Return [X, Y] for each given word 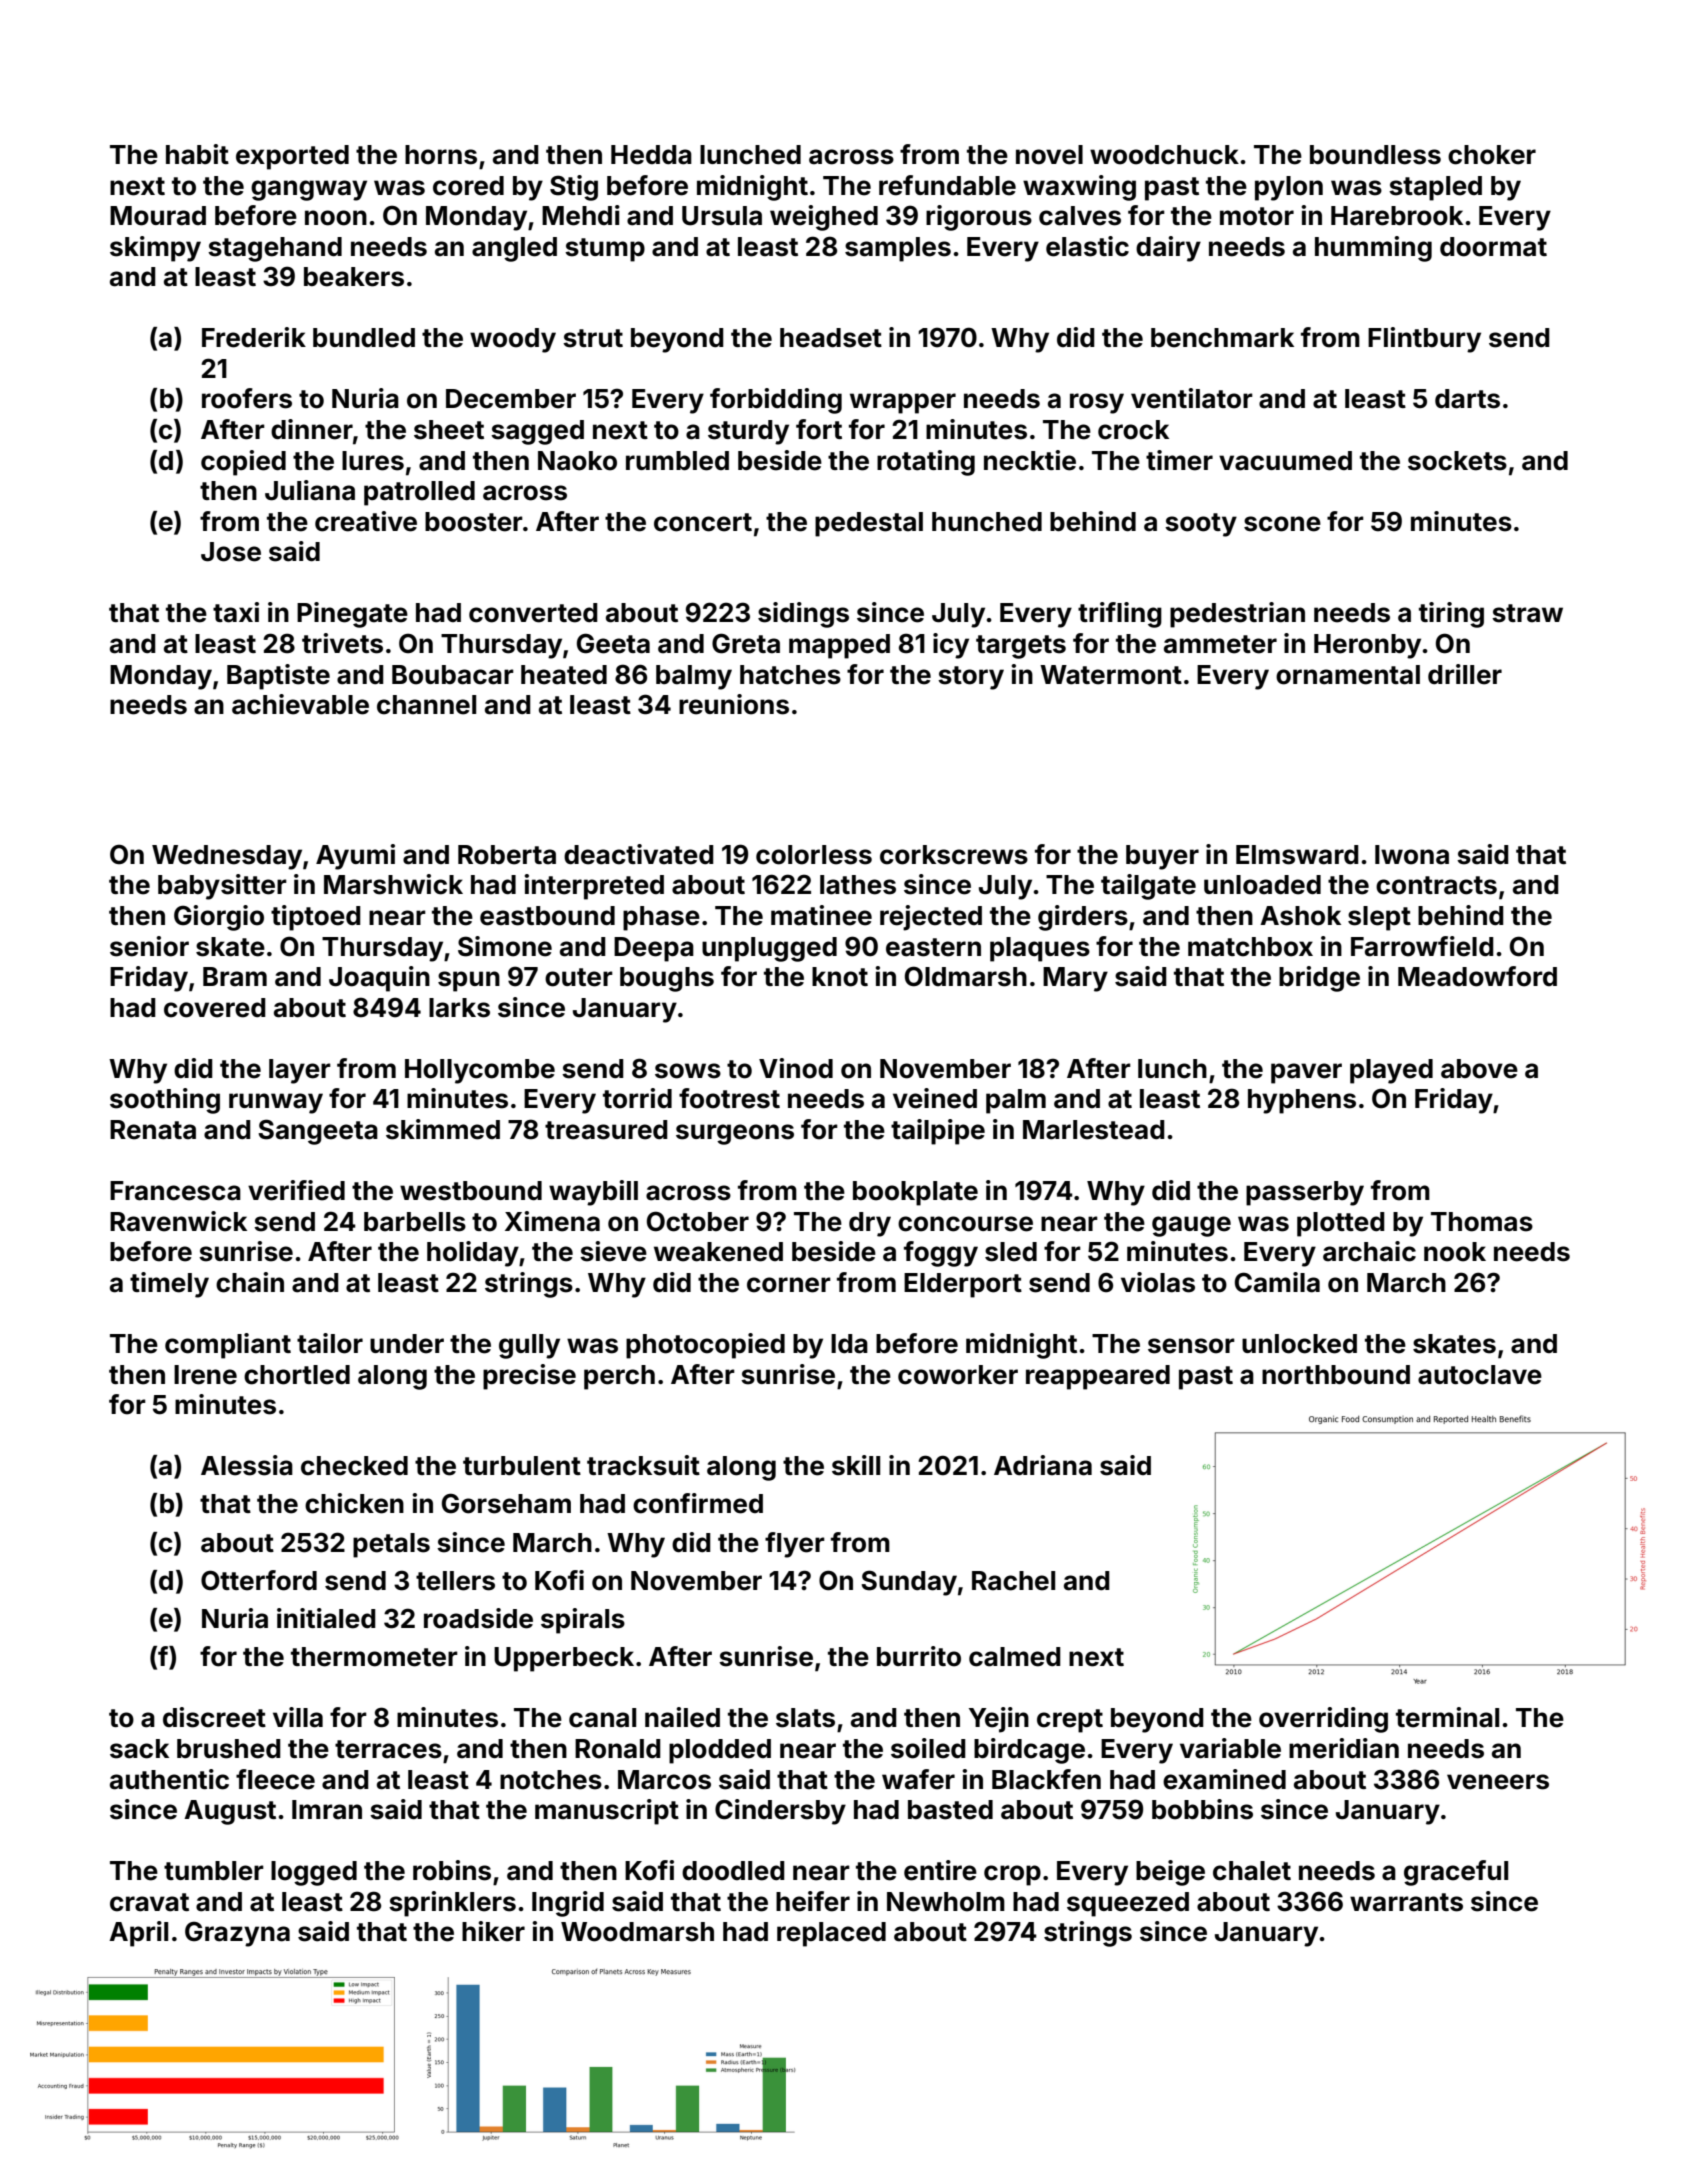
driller [1465, 674]
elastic [1087, 246]
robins [452, 1870]
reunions [734, 704]
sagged [537, 432]
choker [1492, 155]
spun [469, 981]
